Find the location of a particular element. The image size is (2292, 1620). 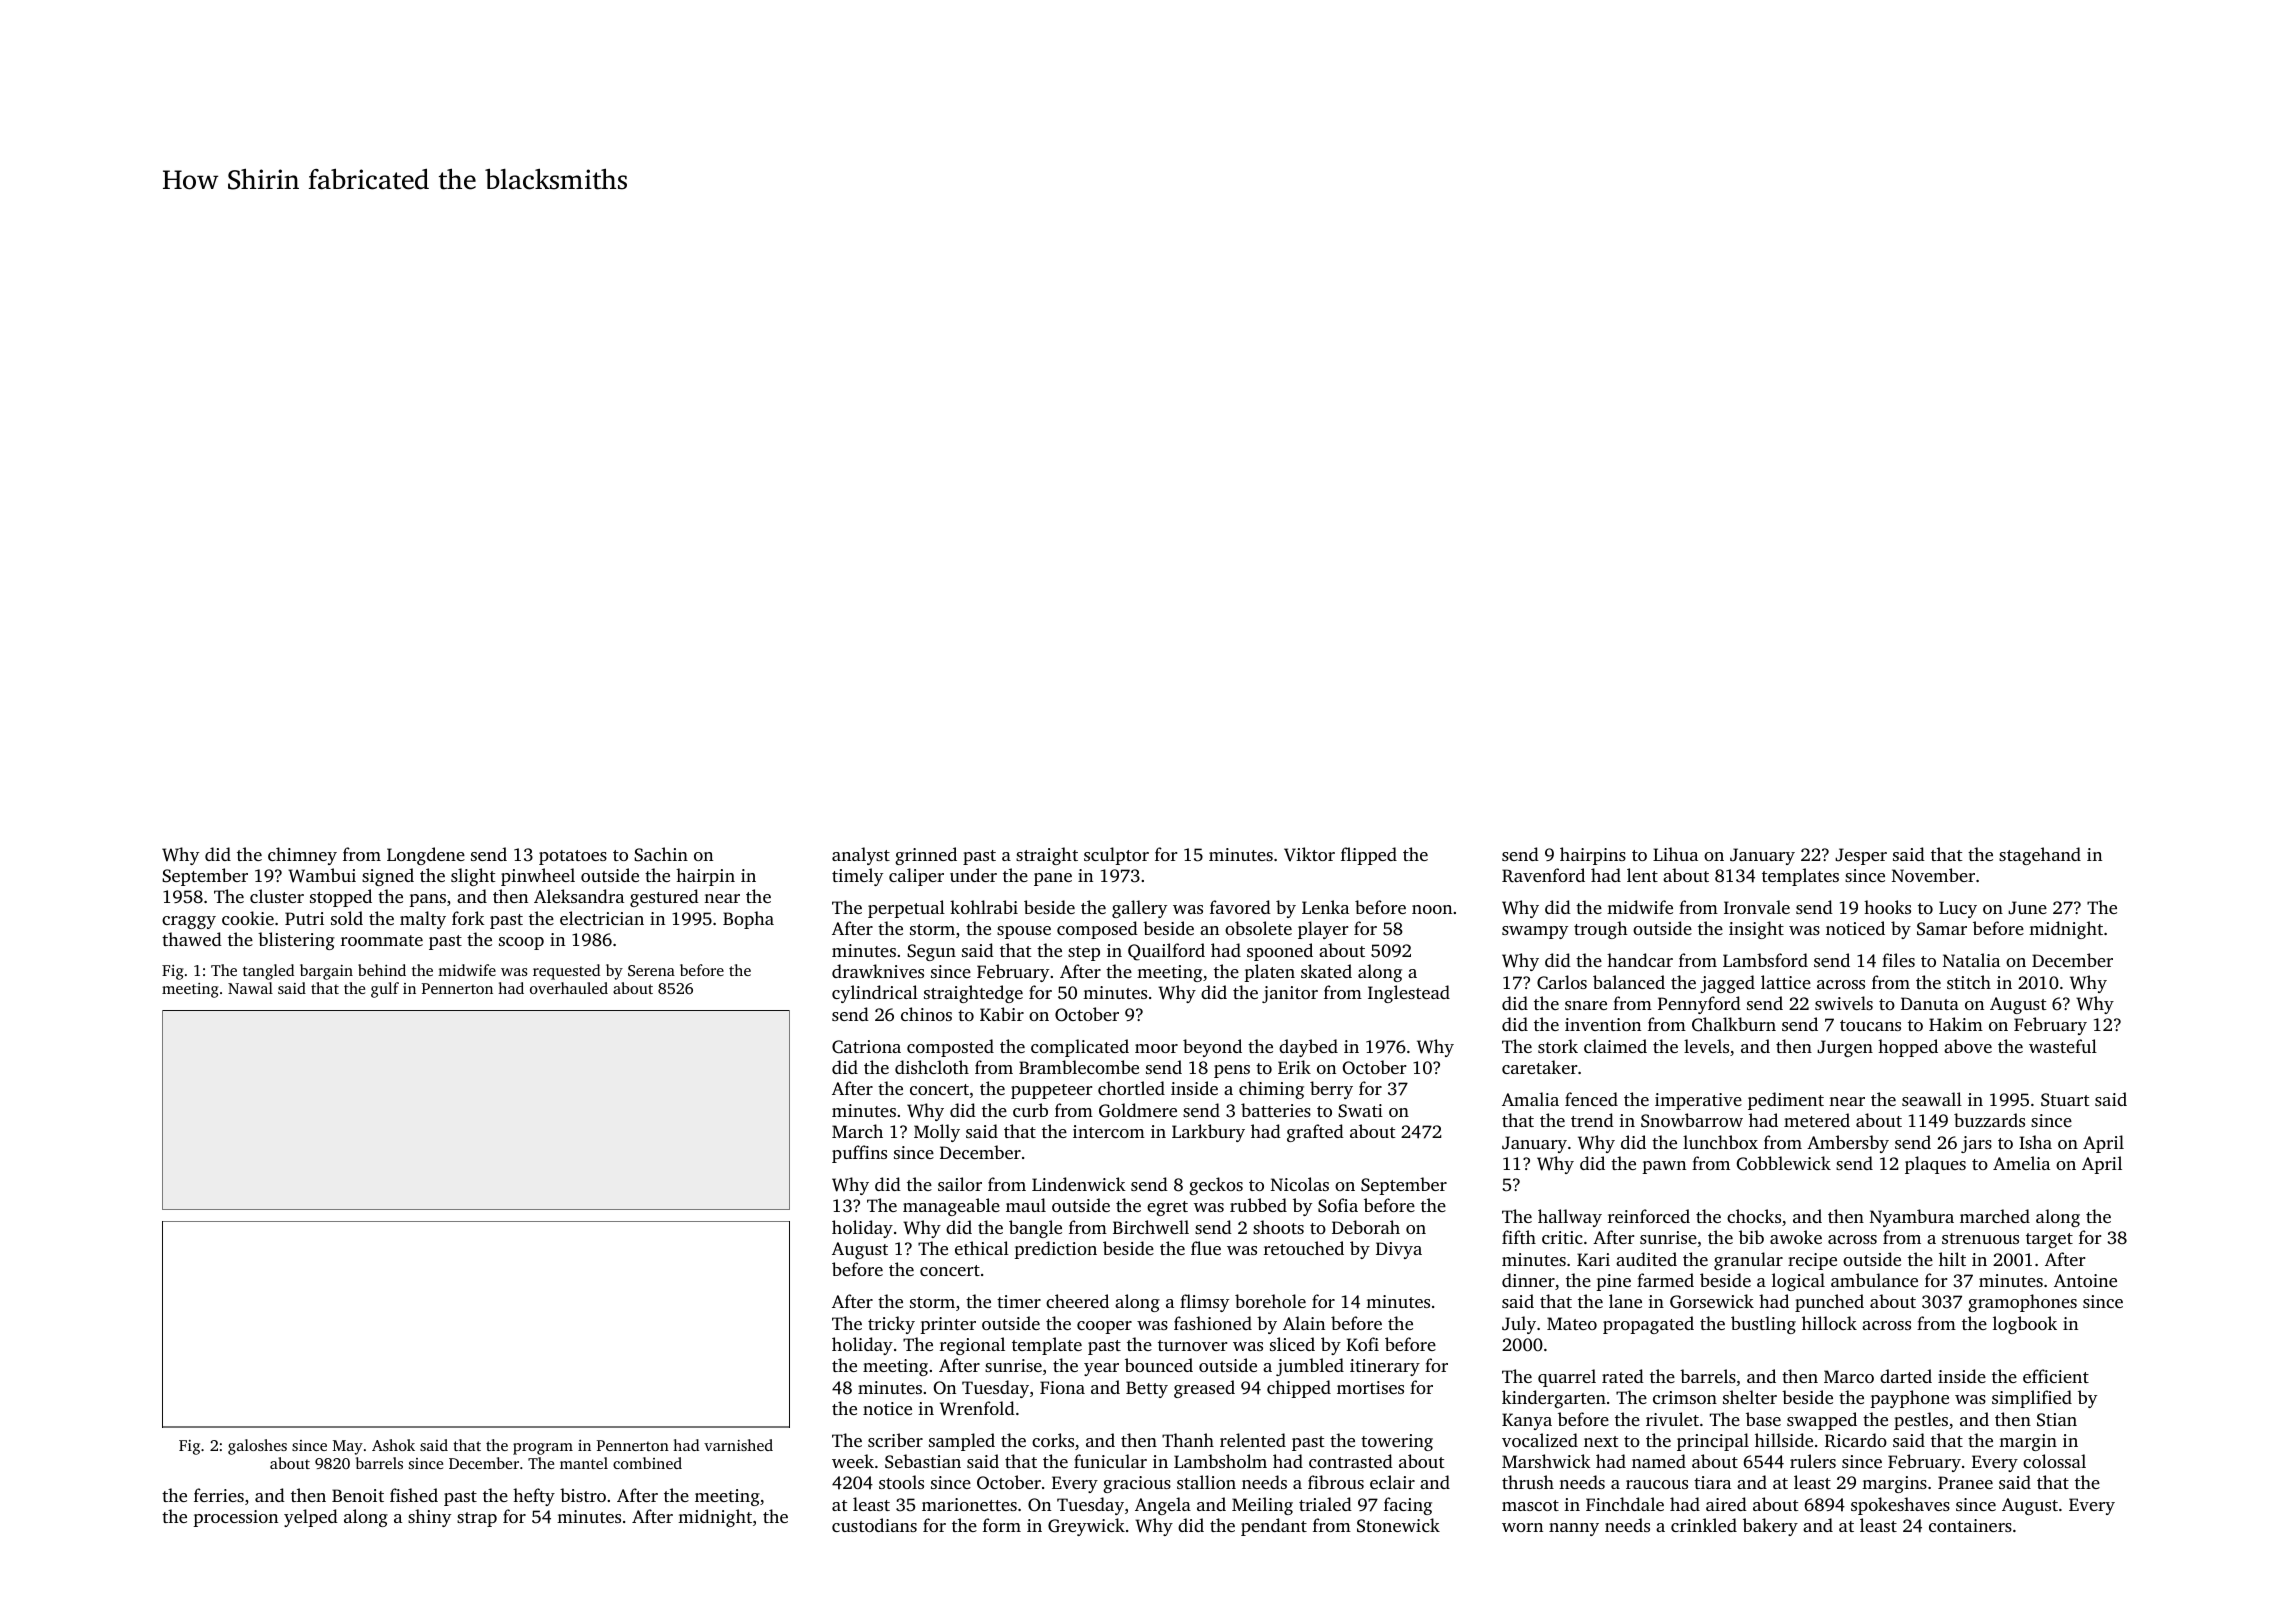

custodians is located at coordinates (874, 1525).
